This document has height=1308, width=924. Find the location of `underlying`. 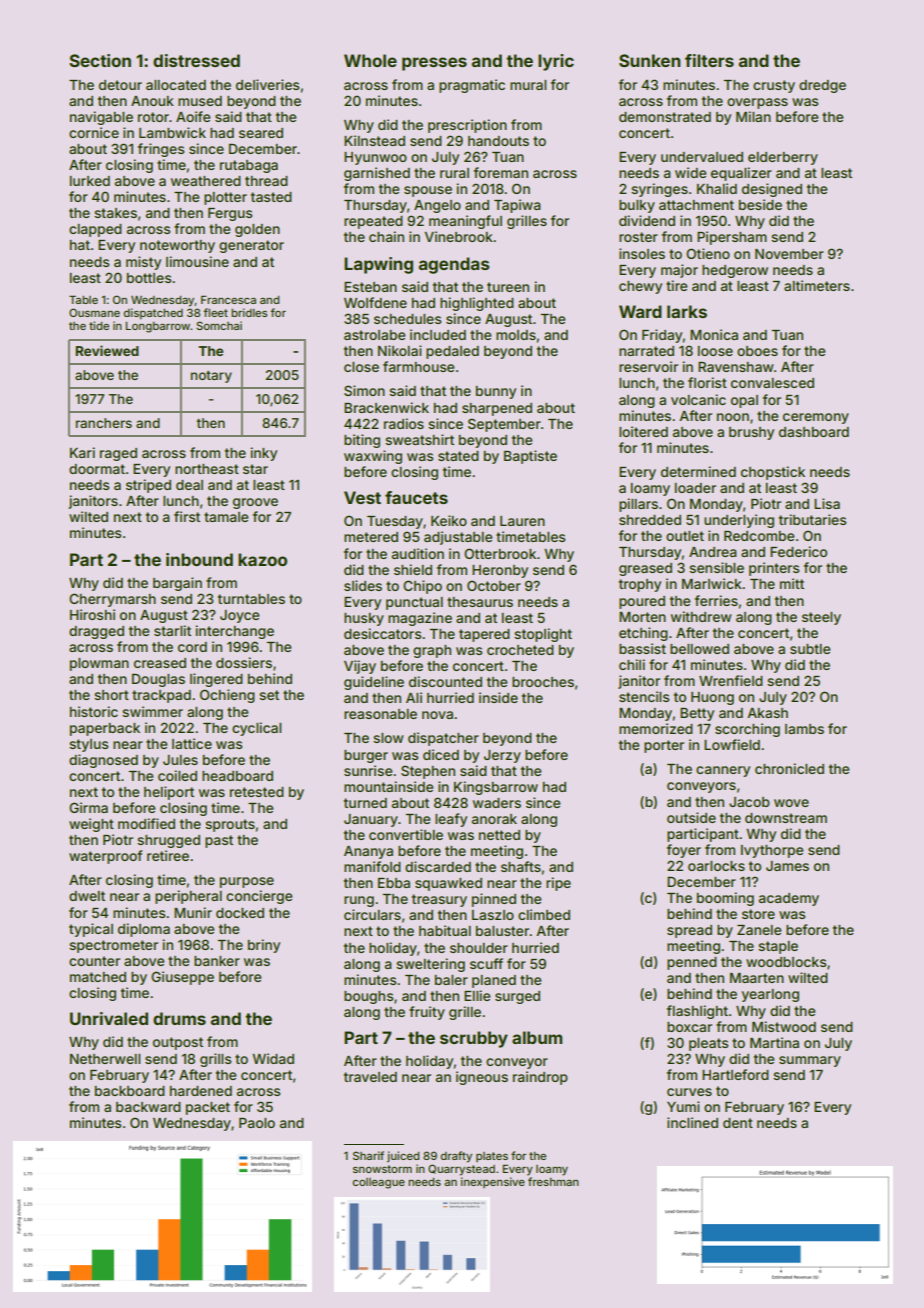

underlying is located at coordinates (739, 521).
